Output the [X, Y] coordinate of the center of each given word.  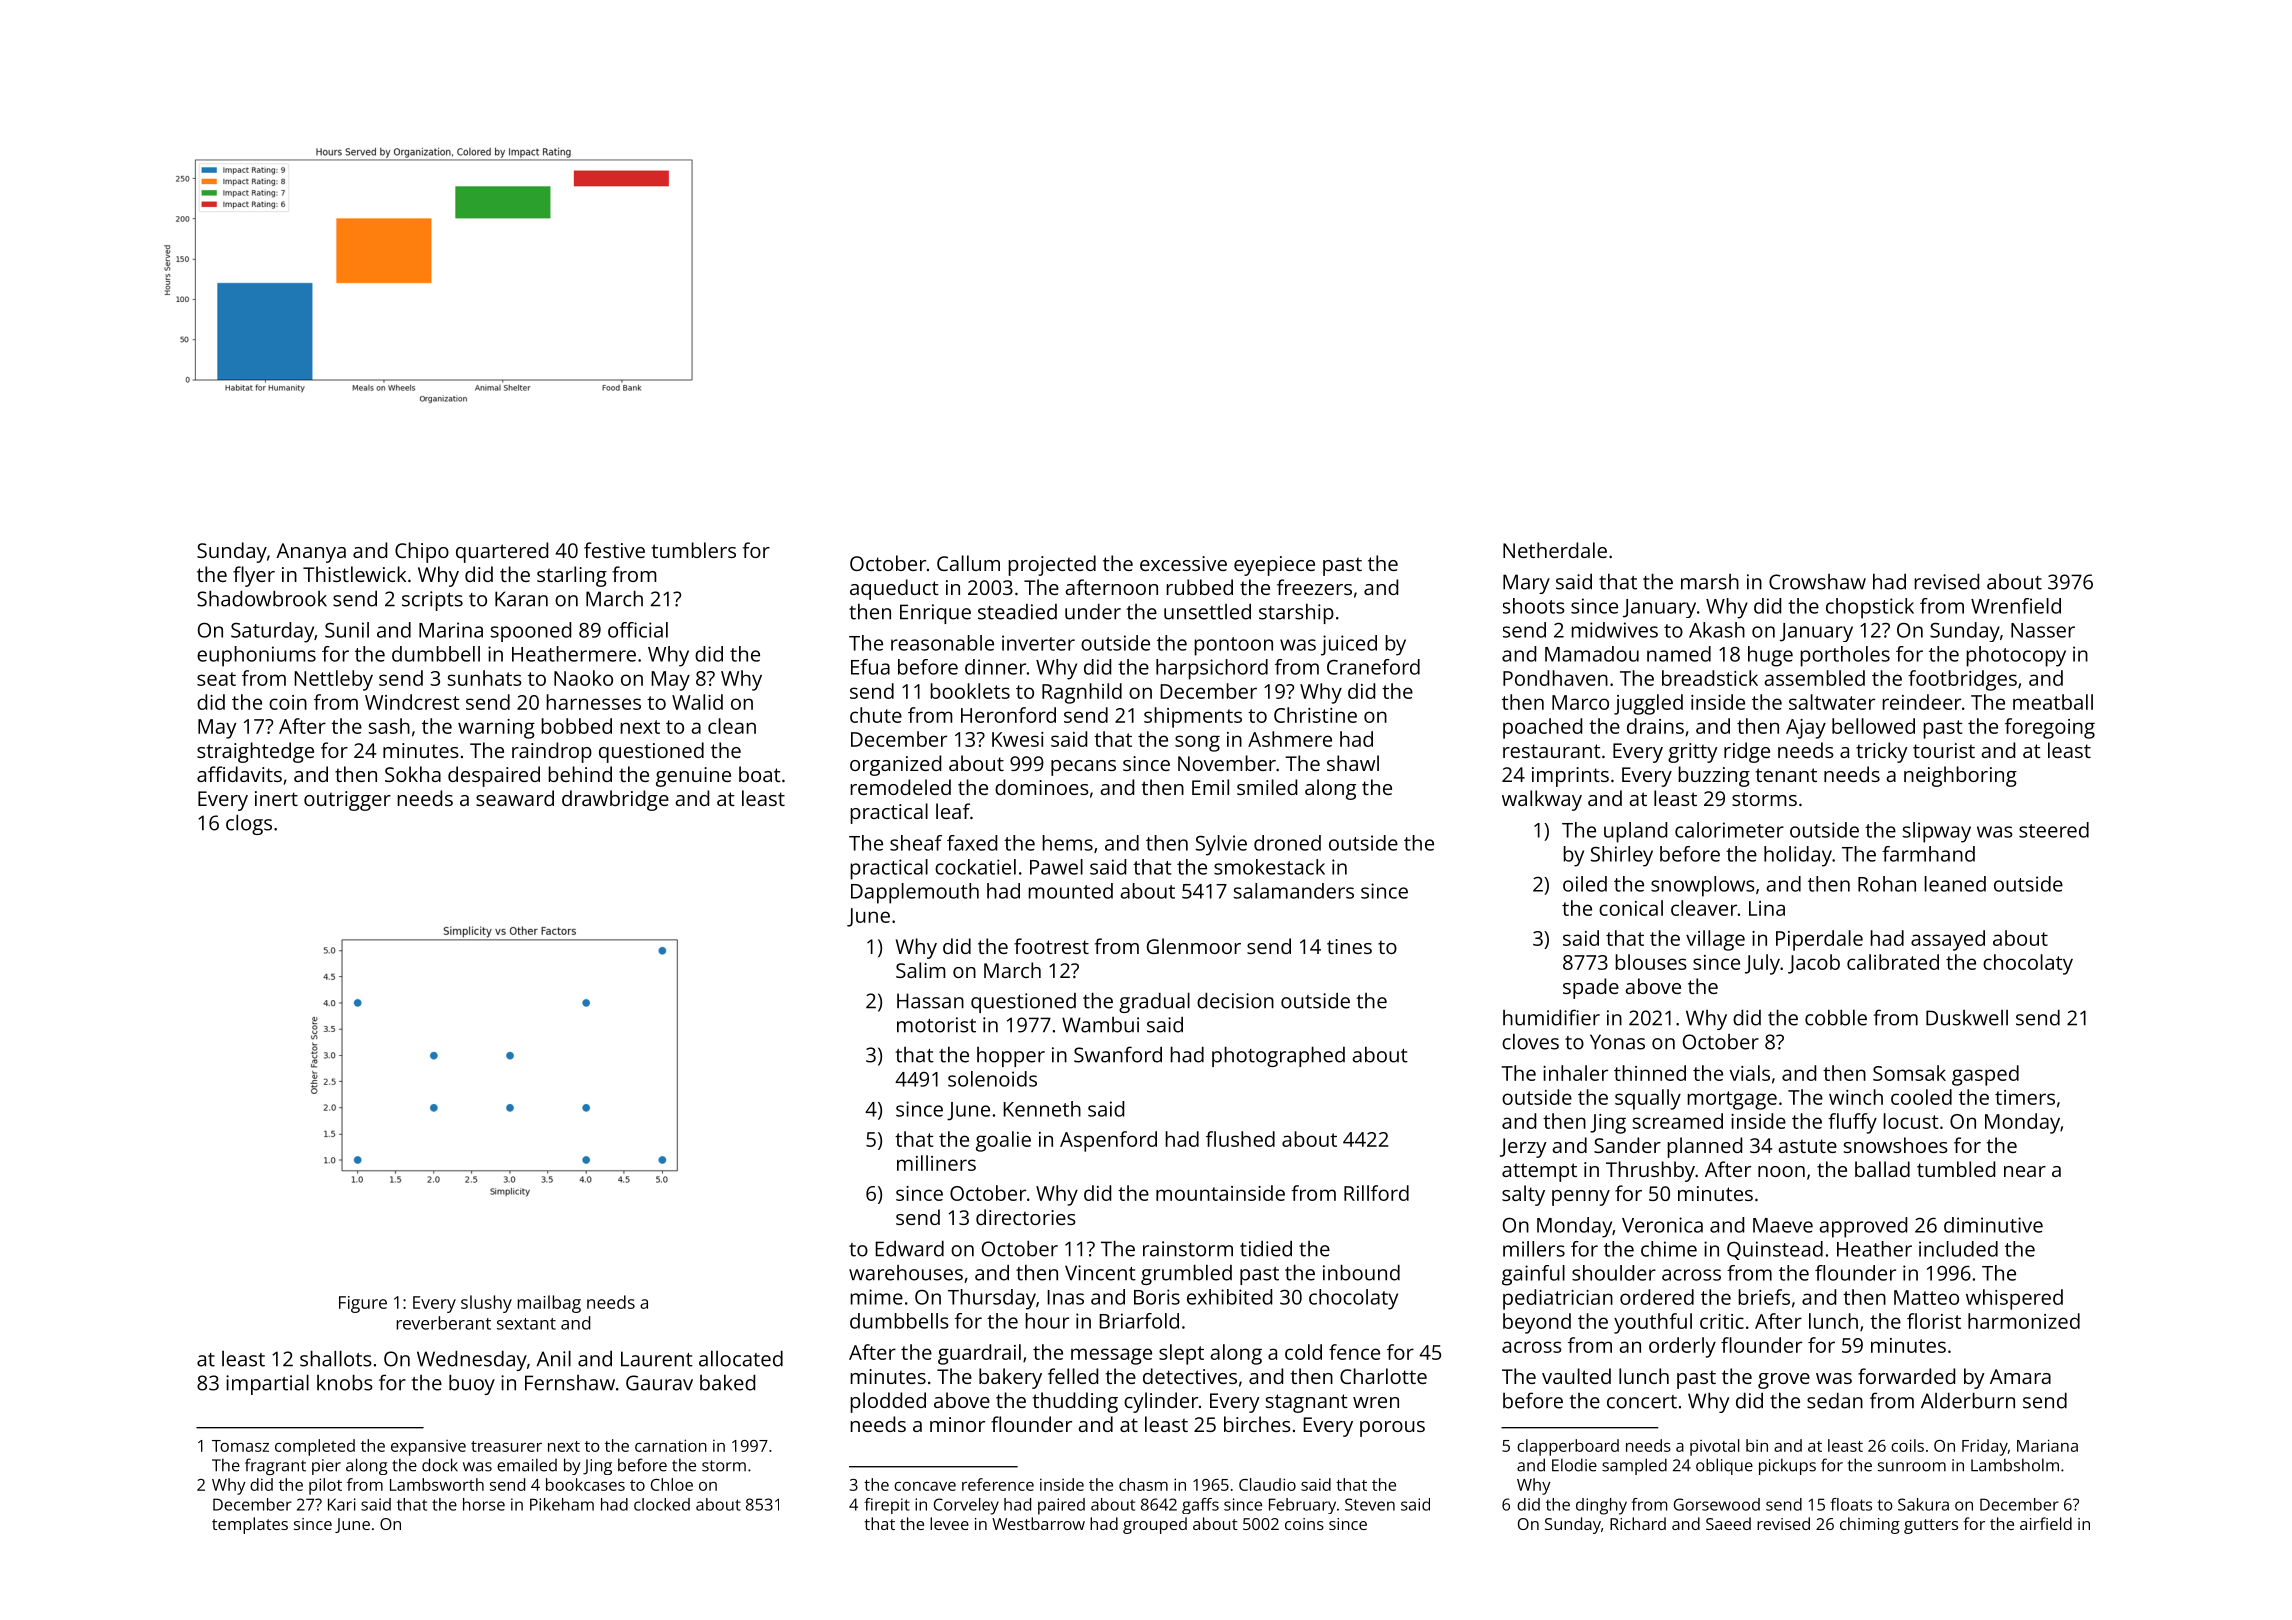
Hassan [930, 1001]
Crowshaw [1817, 582]
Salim [921, 970]
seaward [515, 798]
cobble [1836, 1017]
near [2025, 1171]
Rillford [1376, 1193]
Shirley [1622, 856]
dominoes [1042, 787]
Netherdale [1555, 550]
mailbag [549, 1304]
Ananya [311, 553]
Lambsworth [437, 1484]
